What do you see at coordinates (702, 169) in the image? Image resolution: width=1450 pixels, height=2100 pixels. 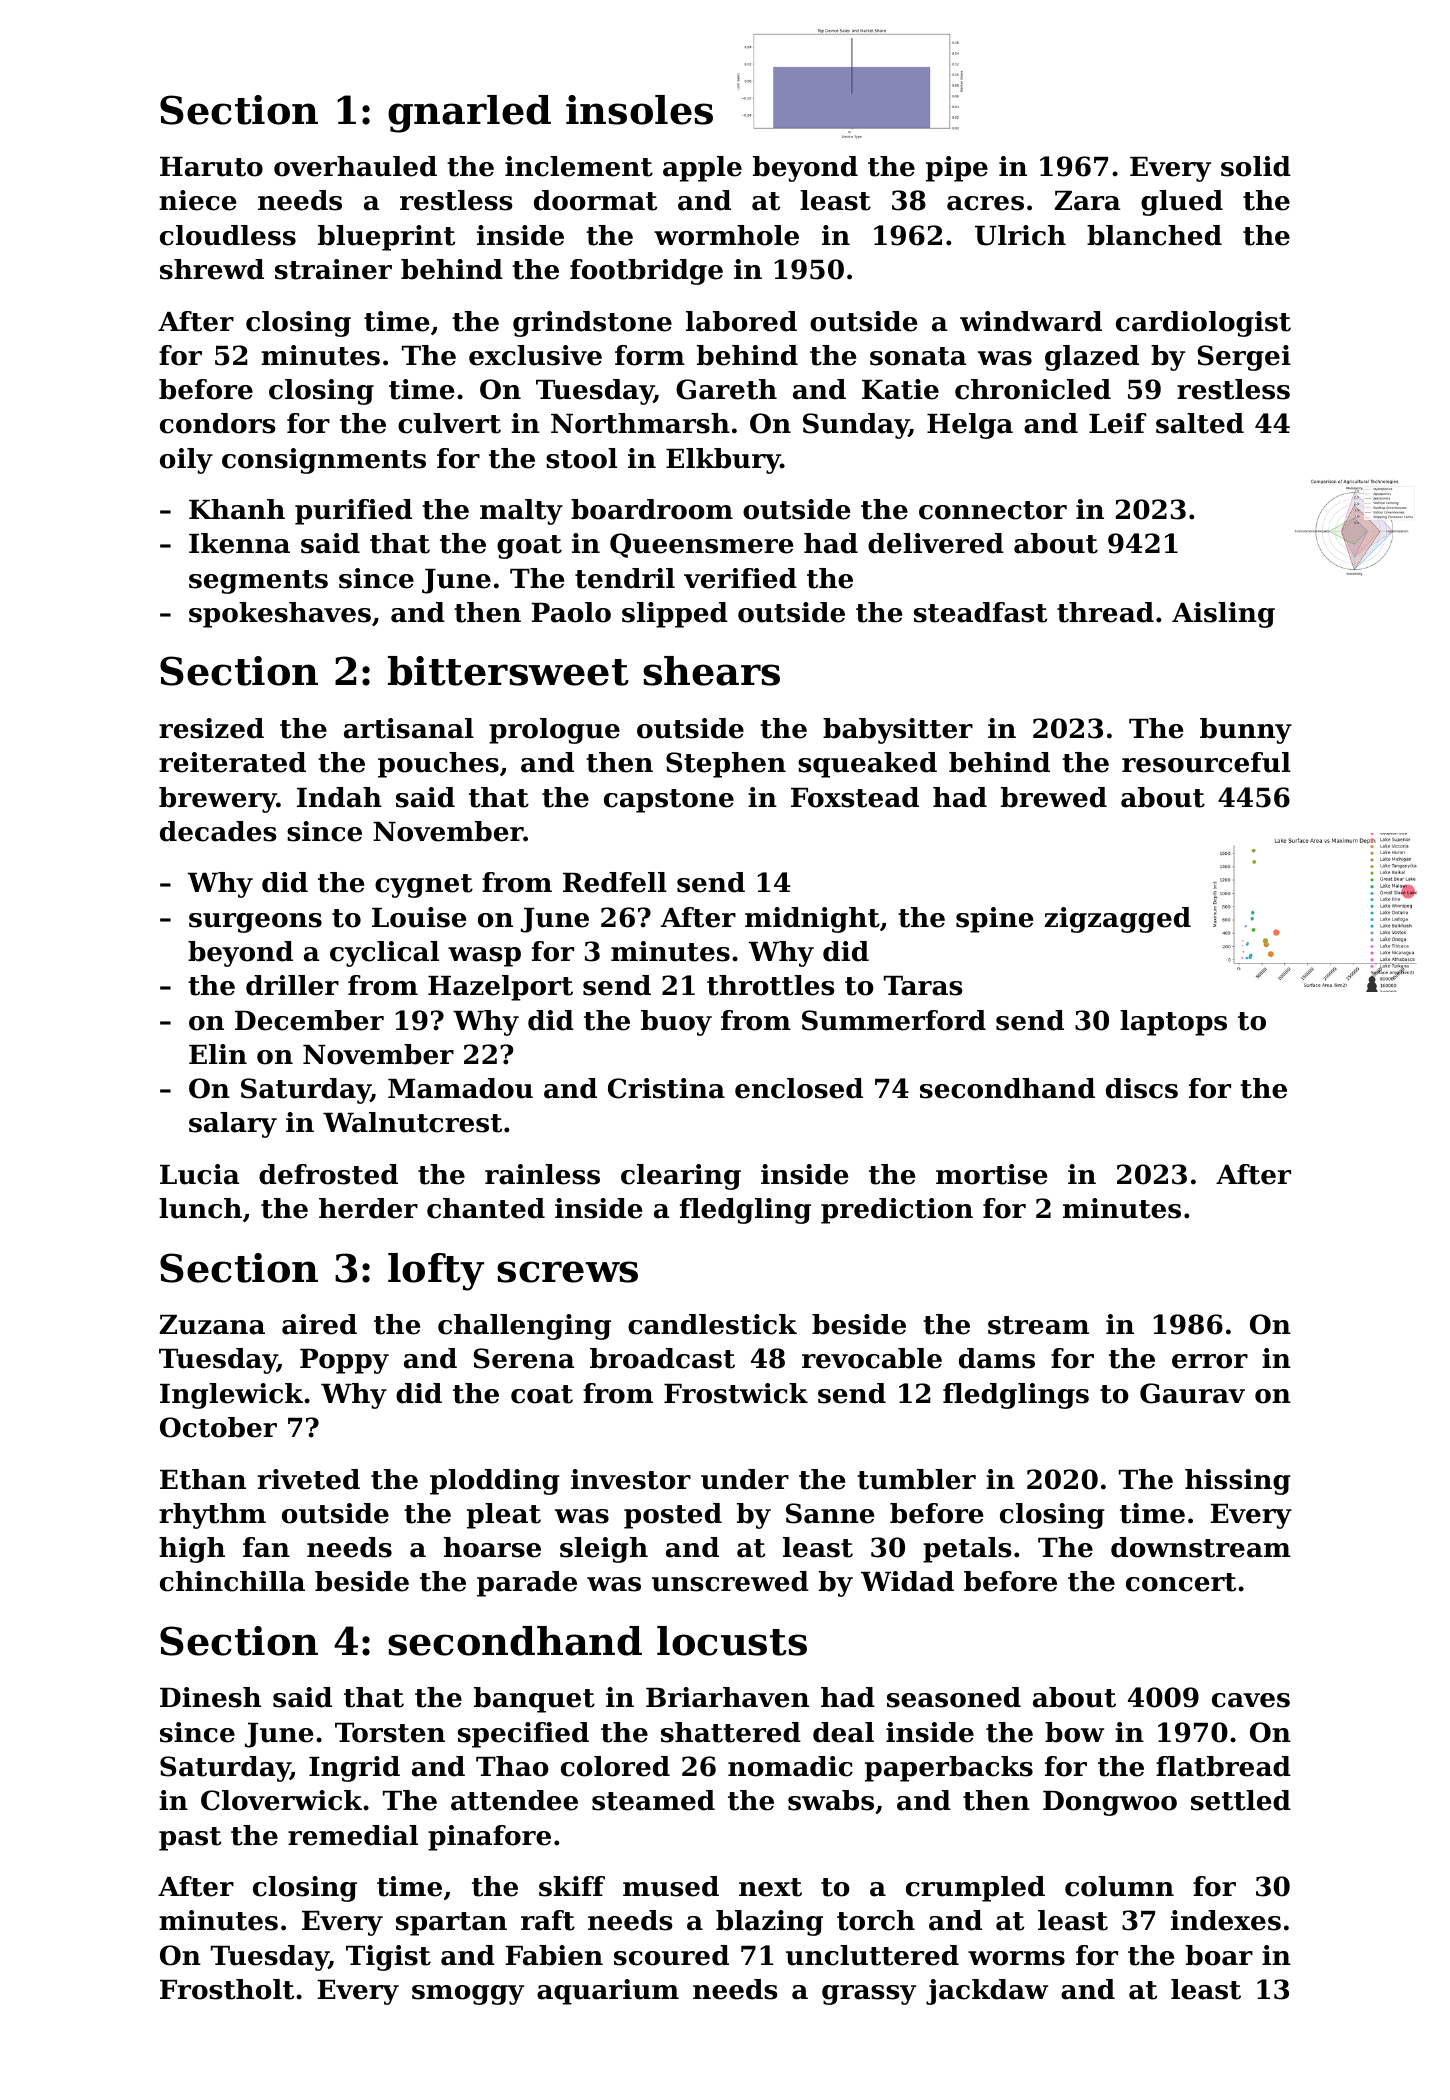 I see `apple` at bounding box center [702, 169].
